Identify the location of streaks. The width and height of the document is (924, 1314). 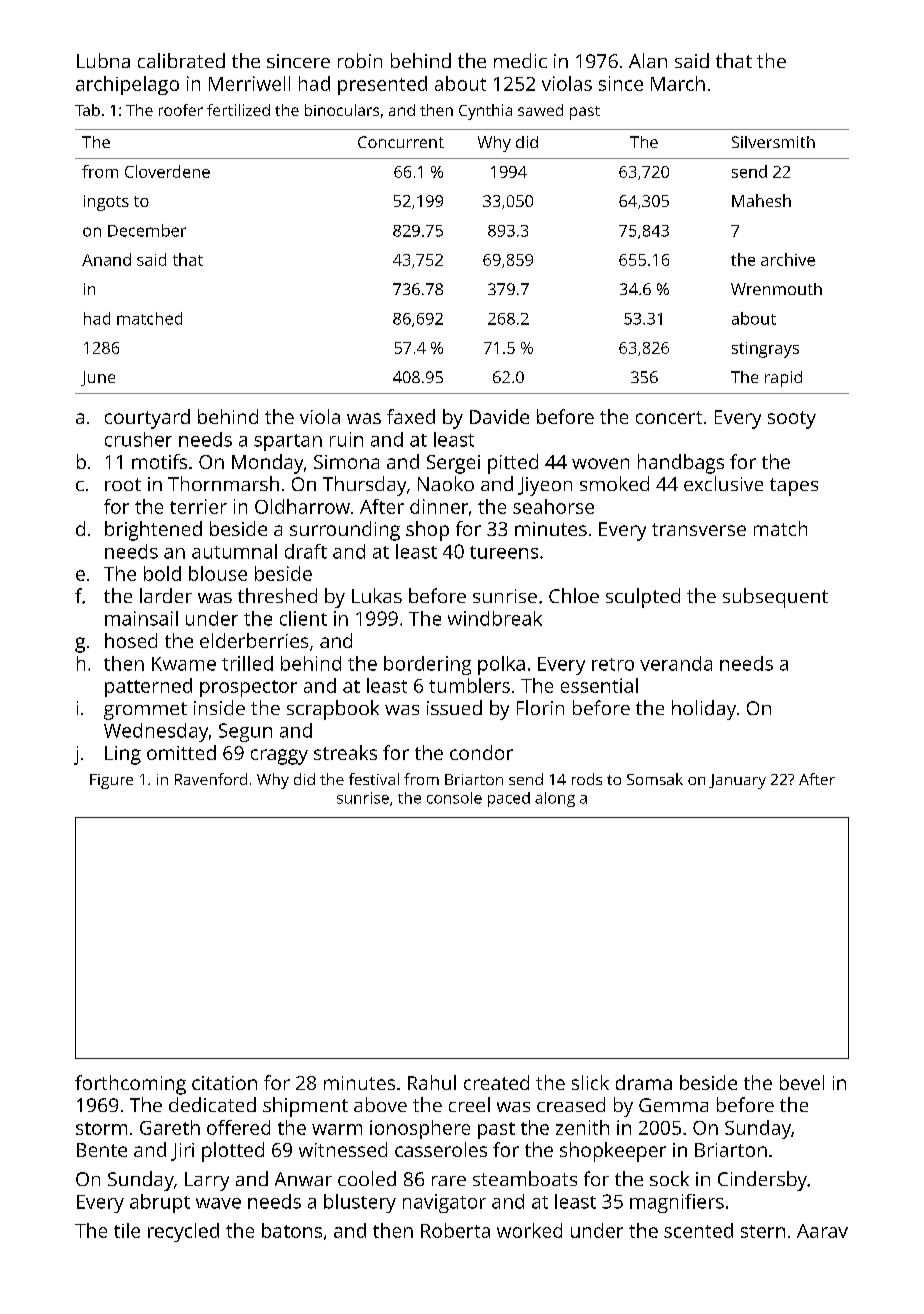
(345, 752).
